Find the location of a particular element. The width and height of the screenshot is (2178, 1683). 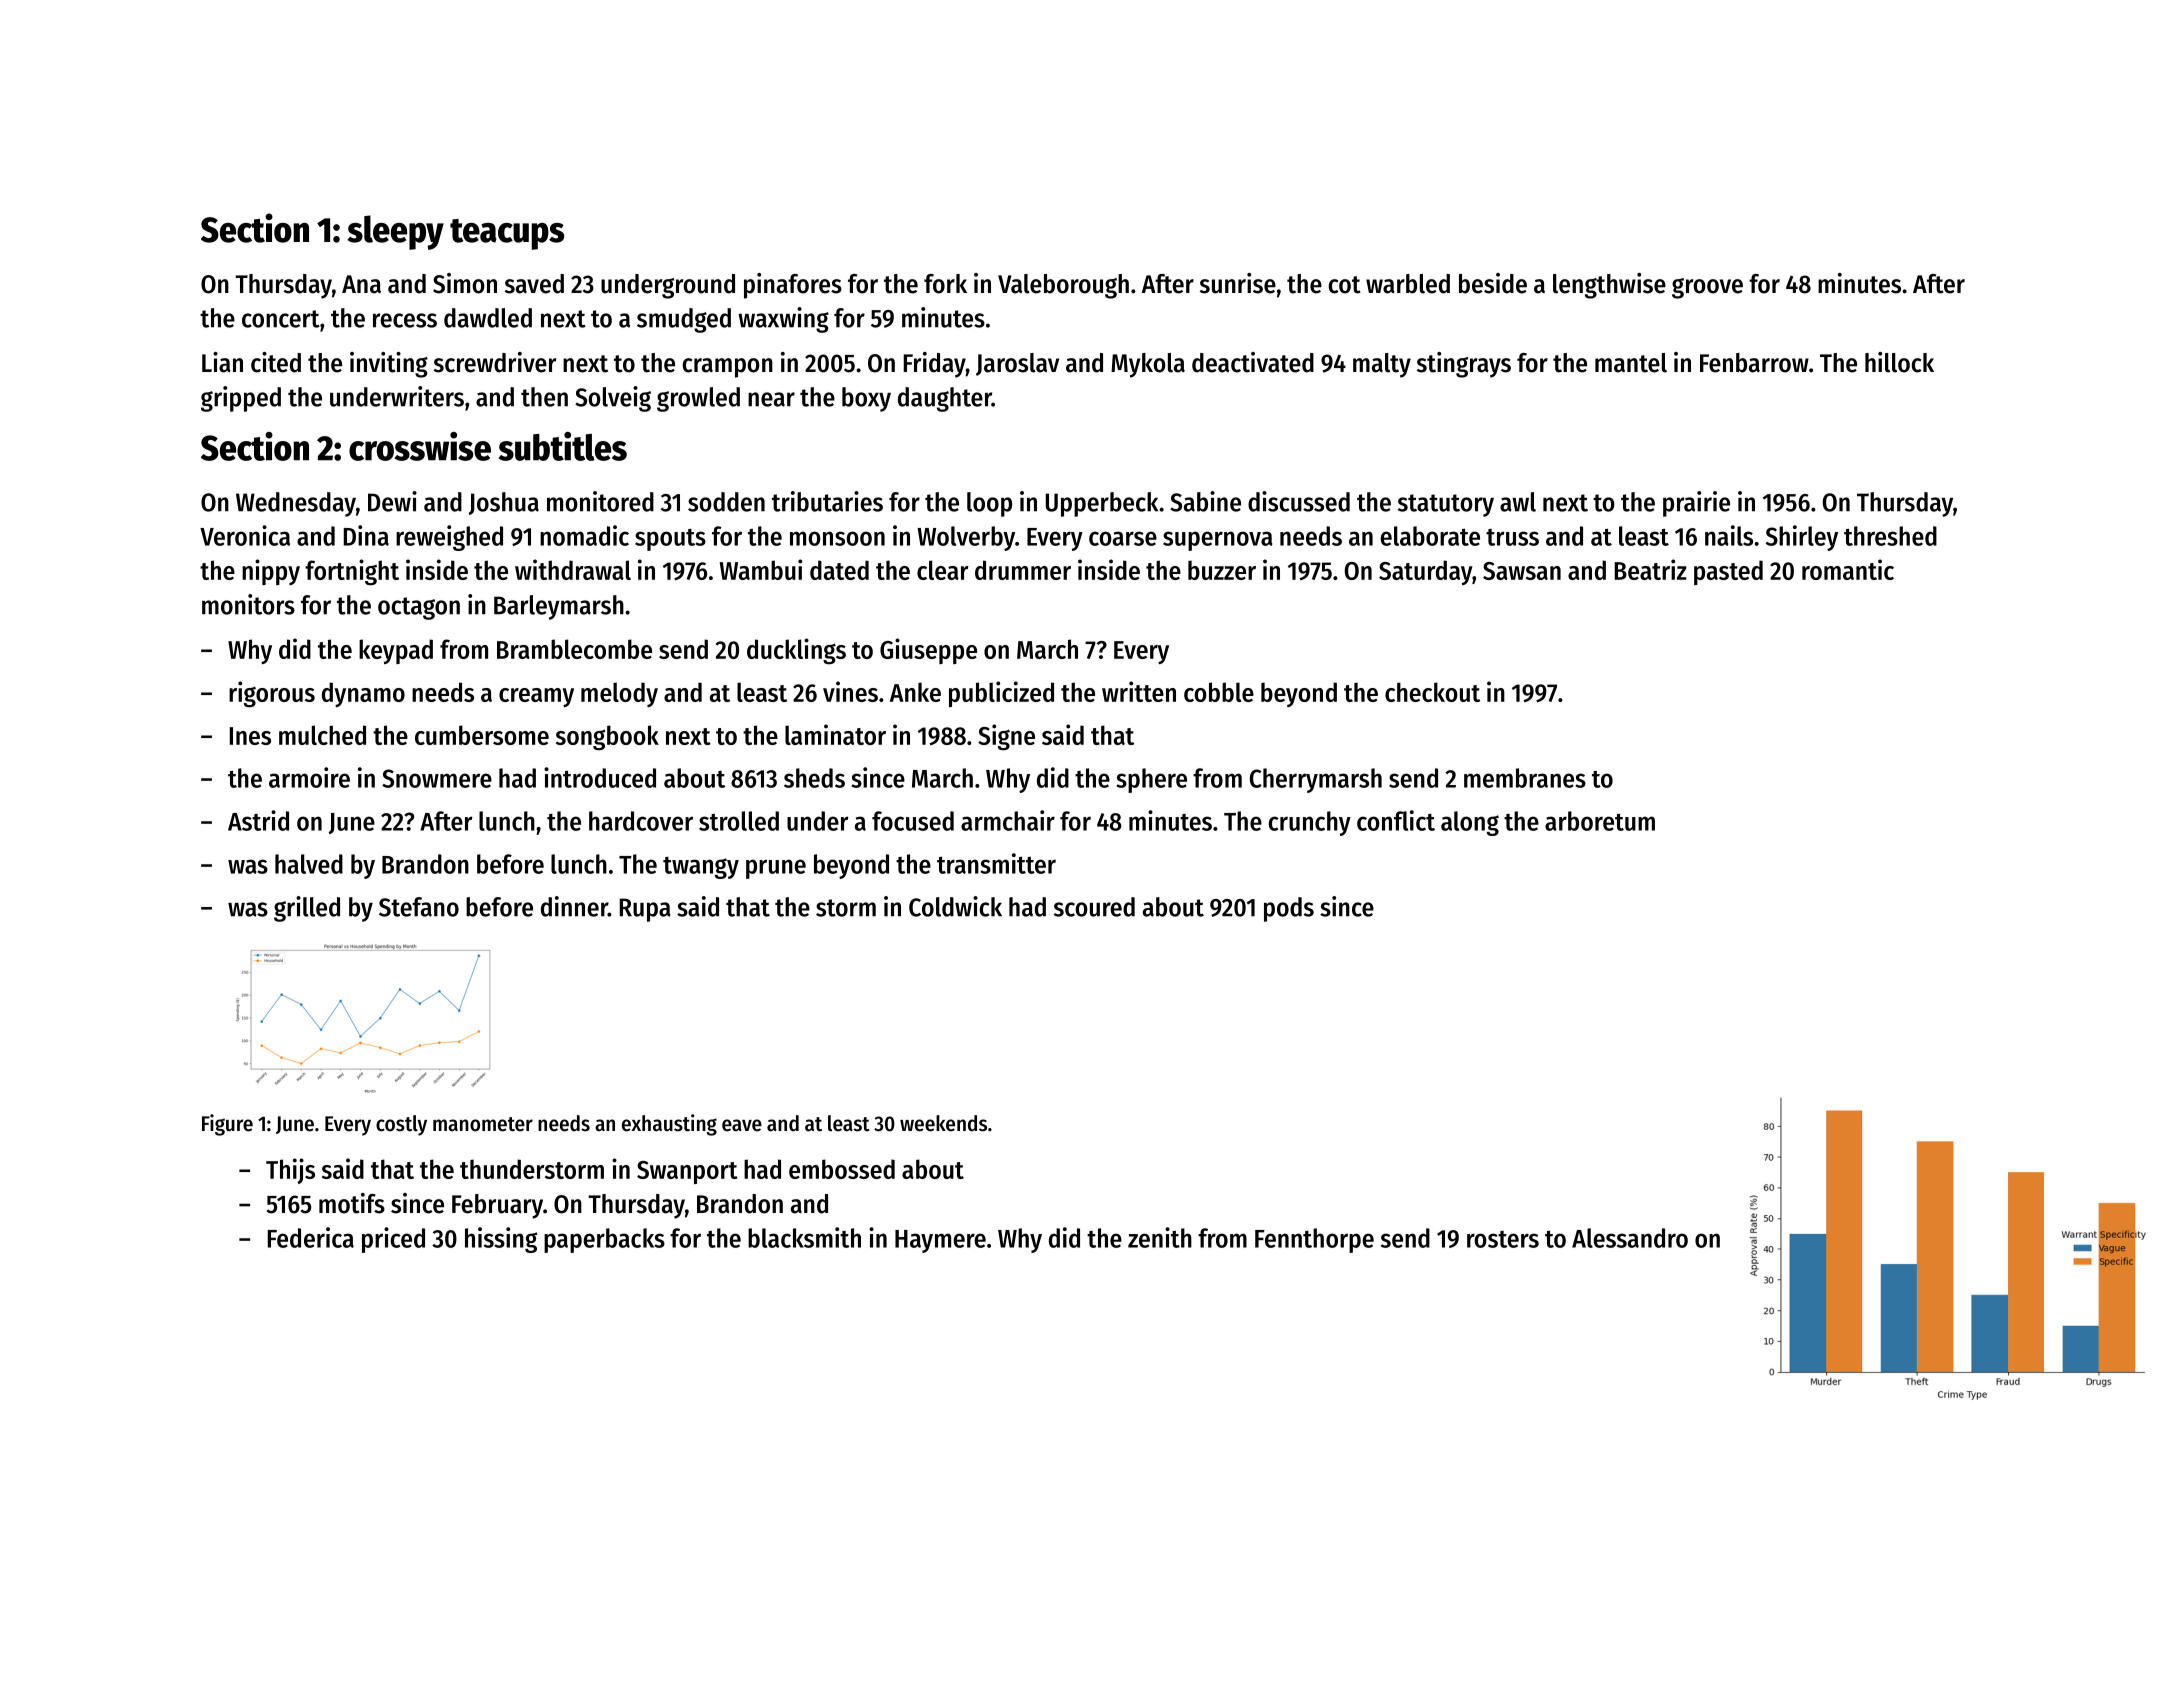

dinner is located at coordinates (574, 906).
